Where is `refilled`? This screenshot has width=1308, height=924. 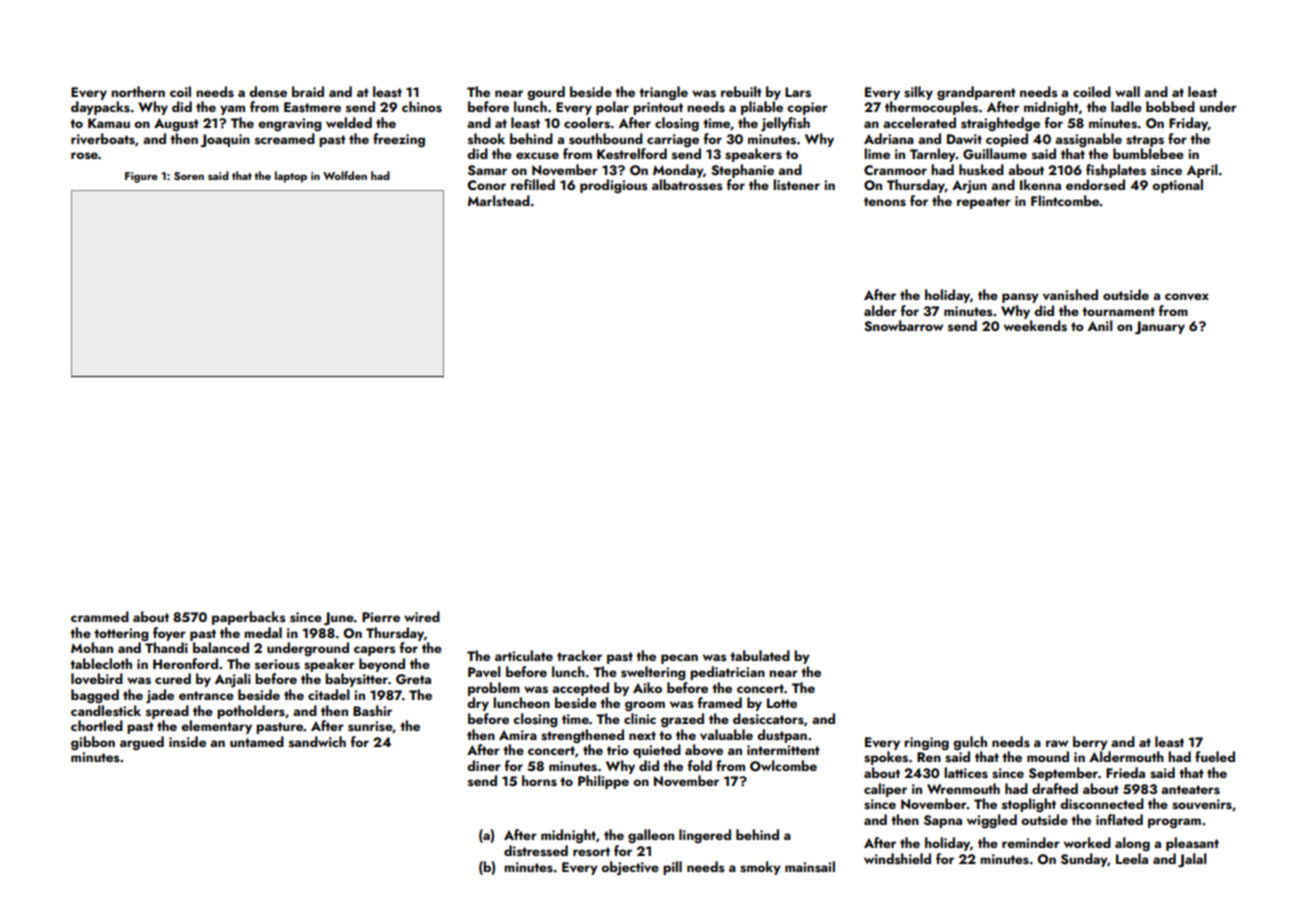 refilled is located at coordinates (533, 184).
